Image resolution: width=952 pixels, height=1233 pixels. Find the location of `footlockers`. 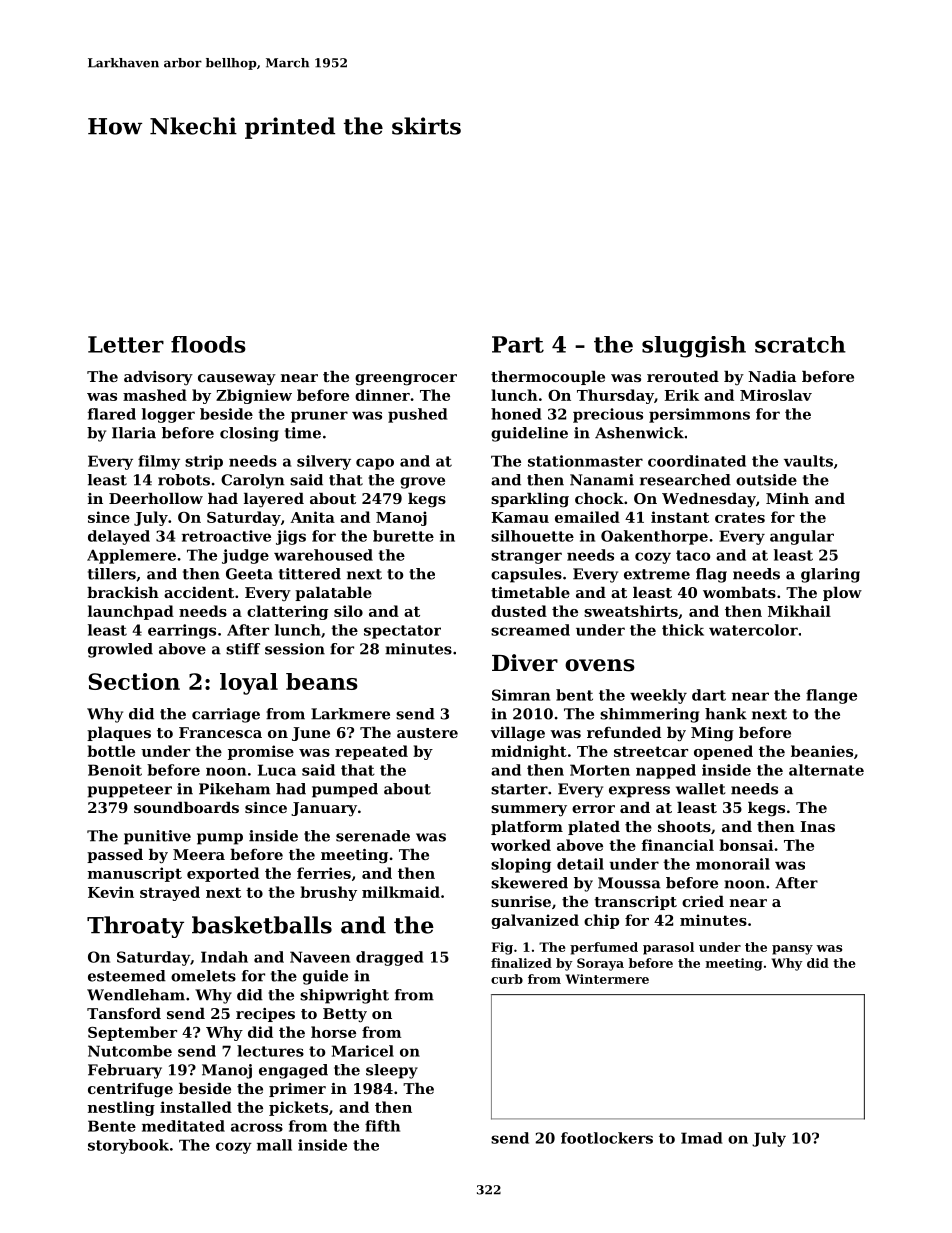

footlockers is located at coordinates (607, 1138).
